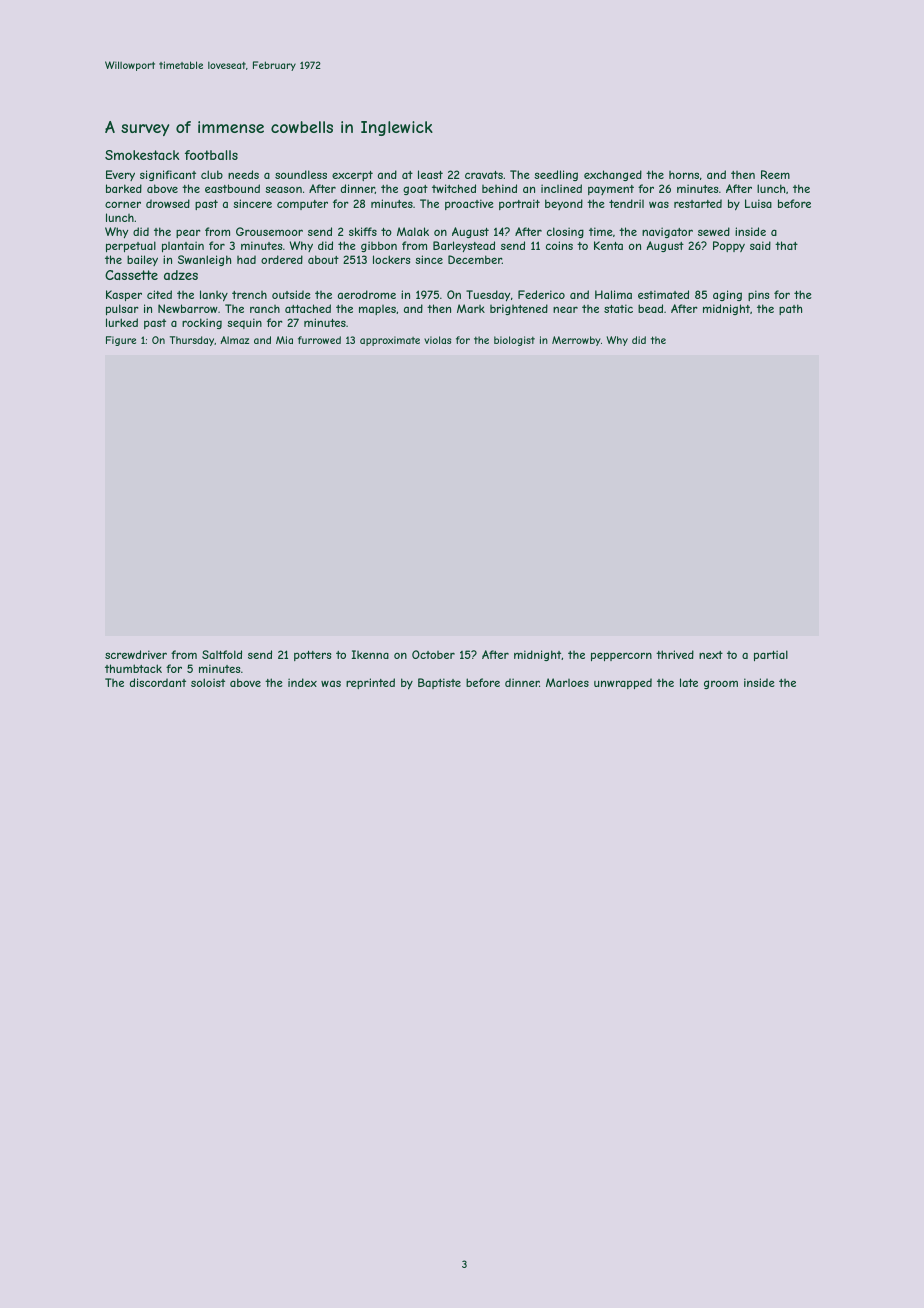 The width and height of the document is (924, 1308). Describe the element at coordinates (121, 341) in the document. I see `Figure` at that location.
